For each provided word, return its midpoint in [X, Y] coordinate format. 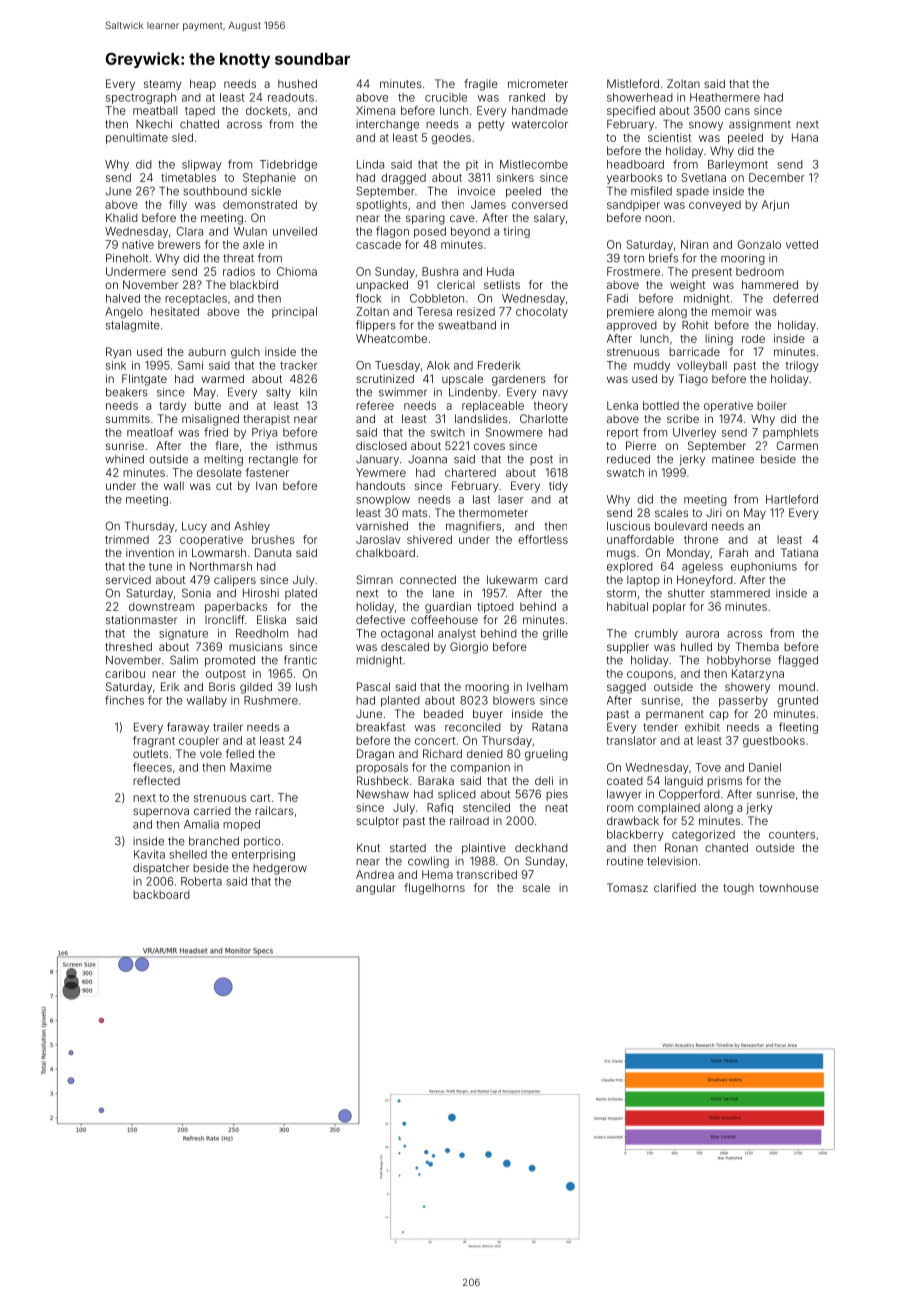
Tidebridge [288, 165]
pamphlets [791, 433]
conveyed [715, 205]
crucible [446, 97]
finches [124, 700]
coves [489, 446]
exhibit [702, 727]
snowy [706, 126]
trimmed [127, 539]
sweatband [467, 325]
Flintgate [144, 380]
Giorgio [469, 648]
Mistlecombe [534, 164]
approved [632, 326]
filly [178, 205]
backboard [161, 894]
